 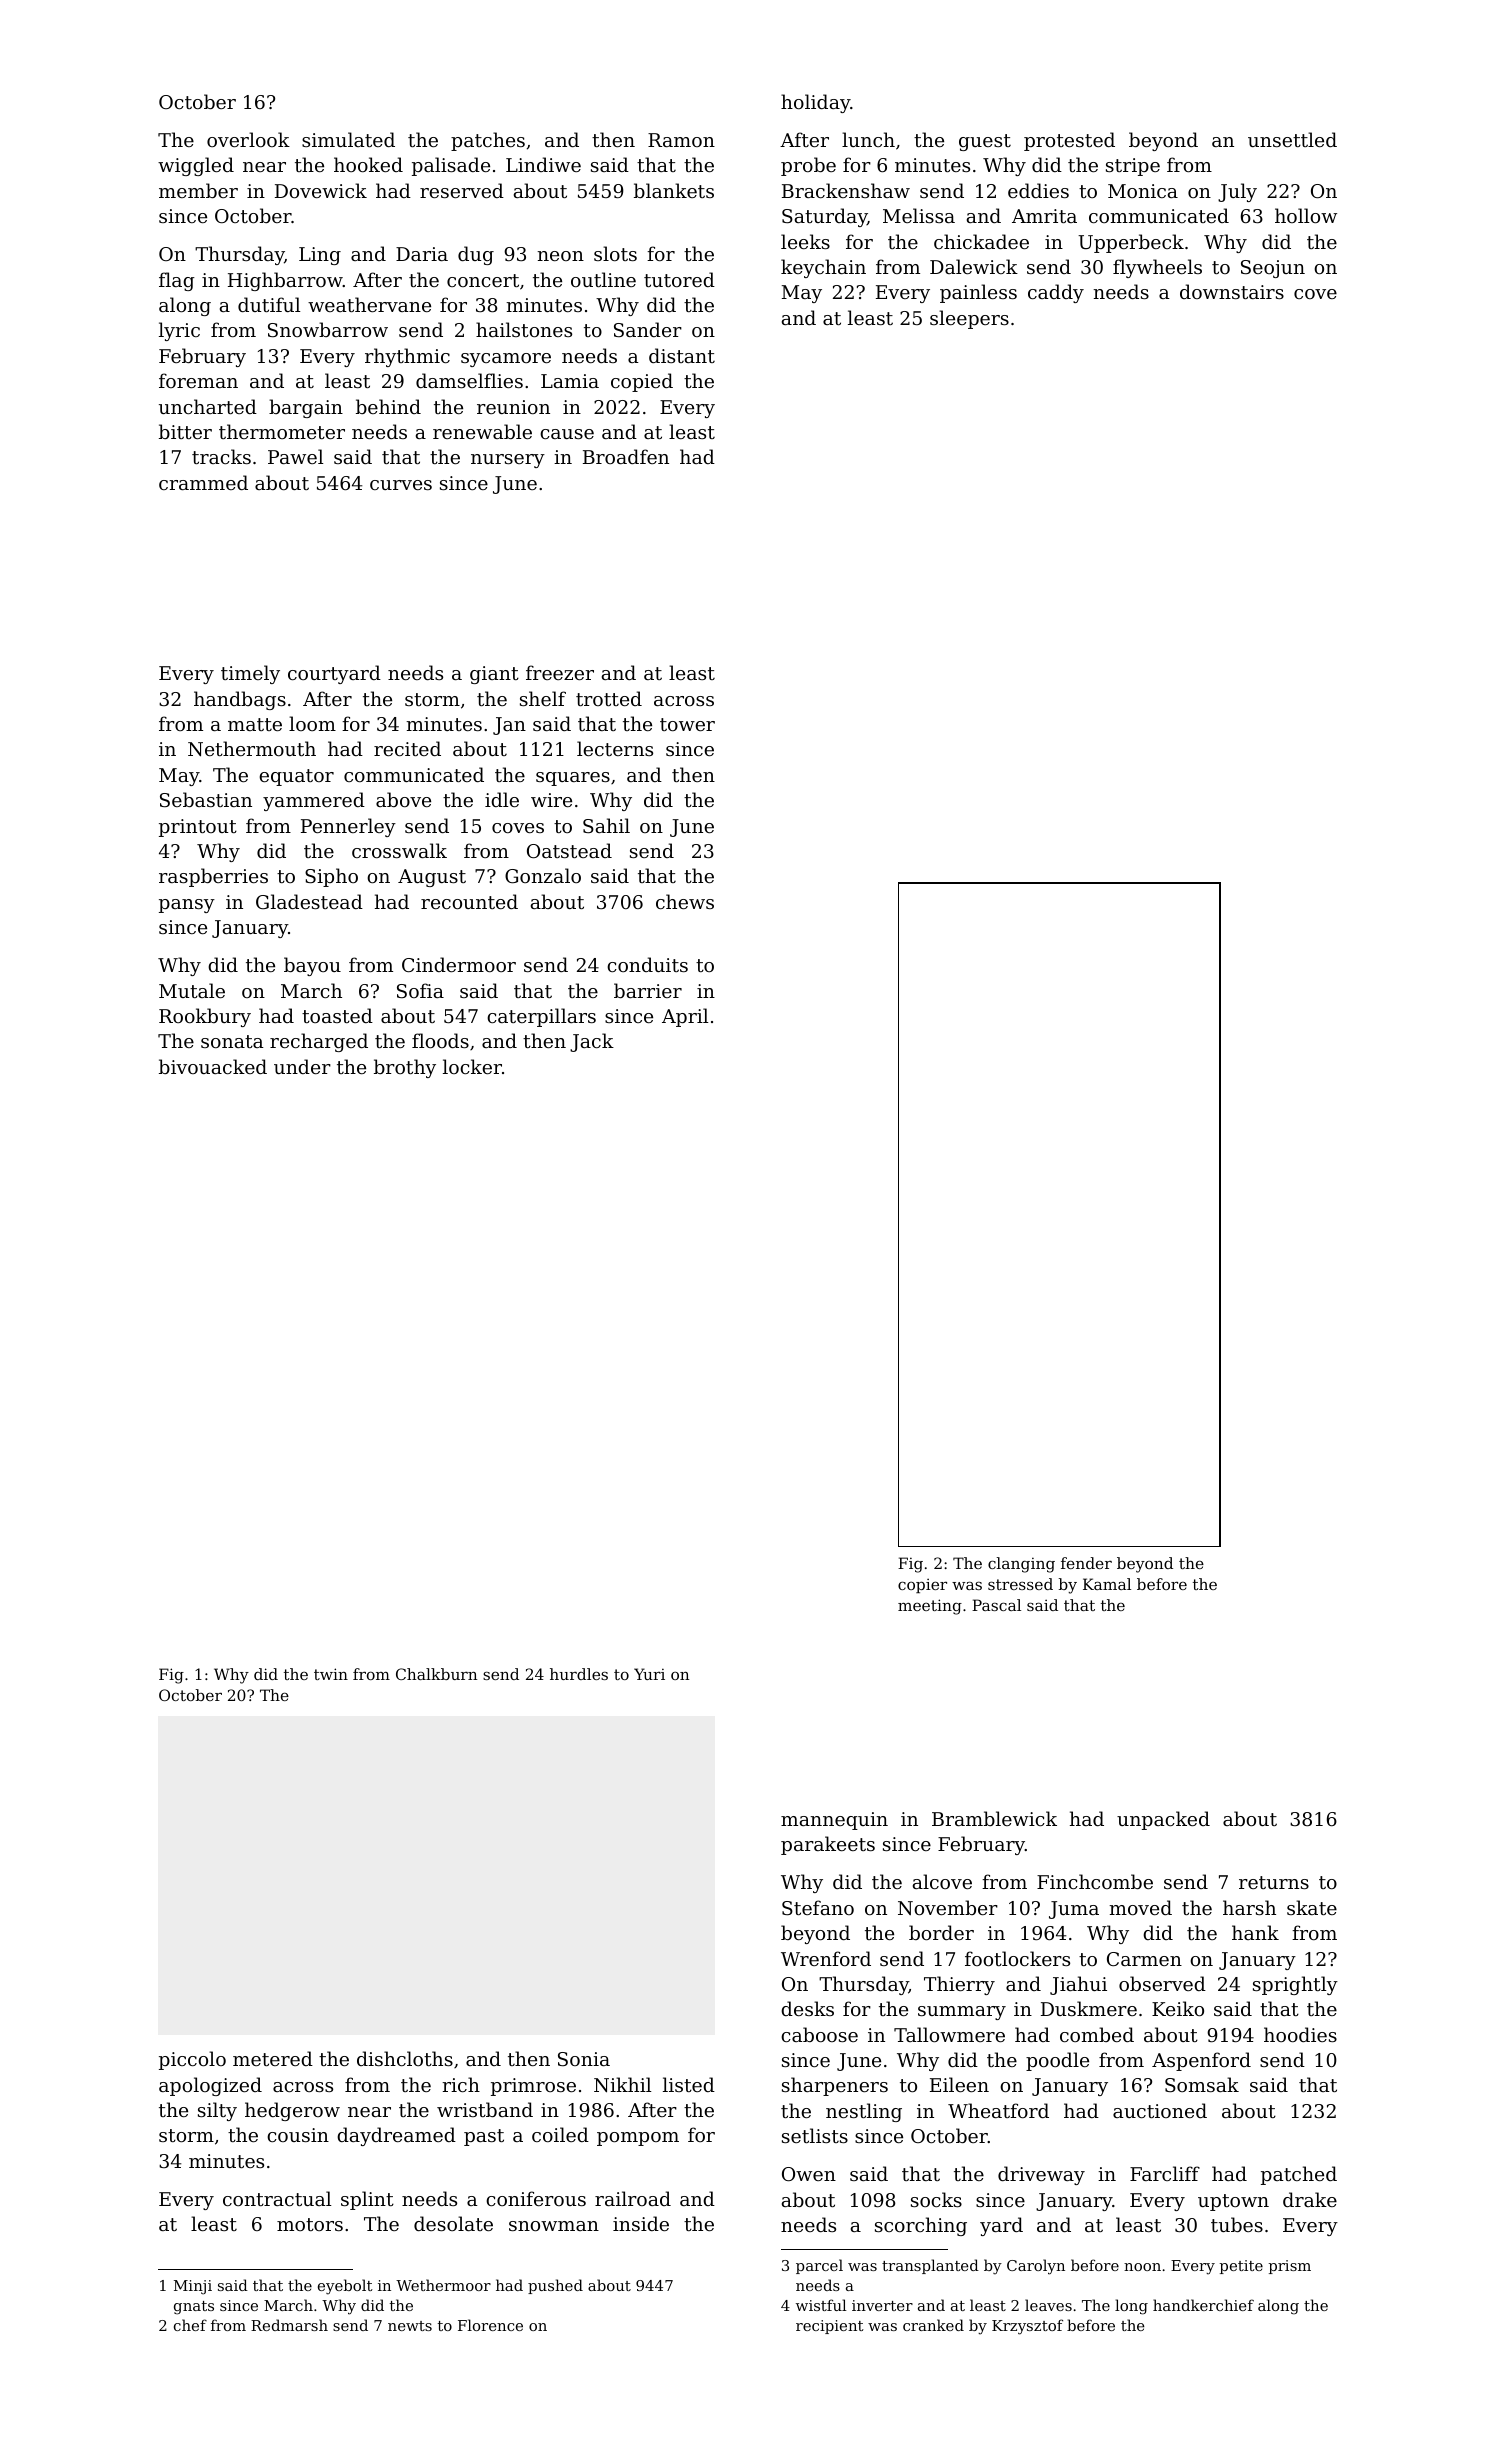 What do you see at coordinates (368, 164) in the screenshot?
I see `hooked` at bounding box center [368, 164].
